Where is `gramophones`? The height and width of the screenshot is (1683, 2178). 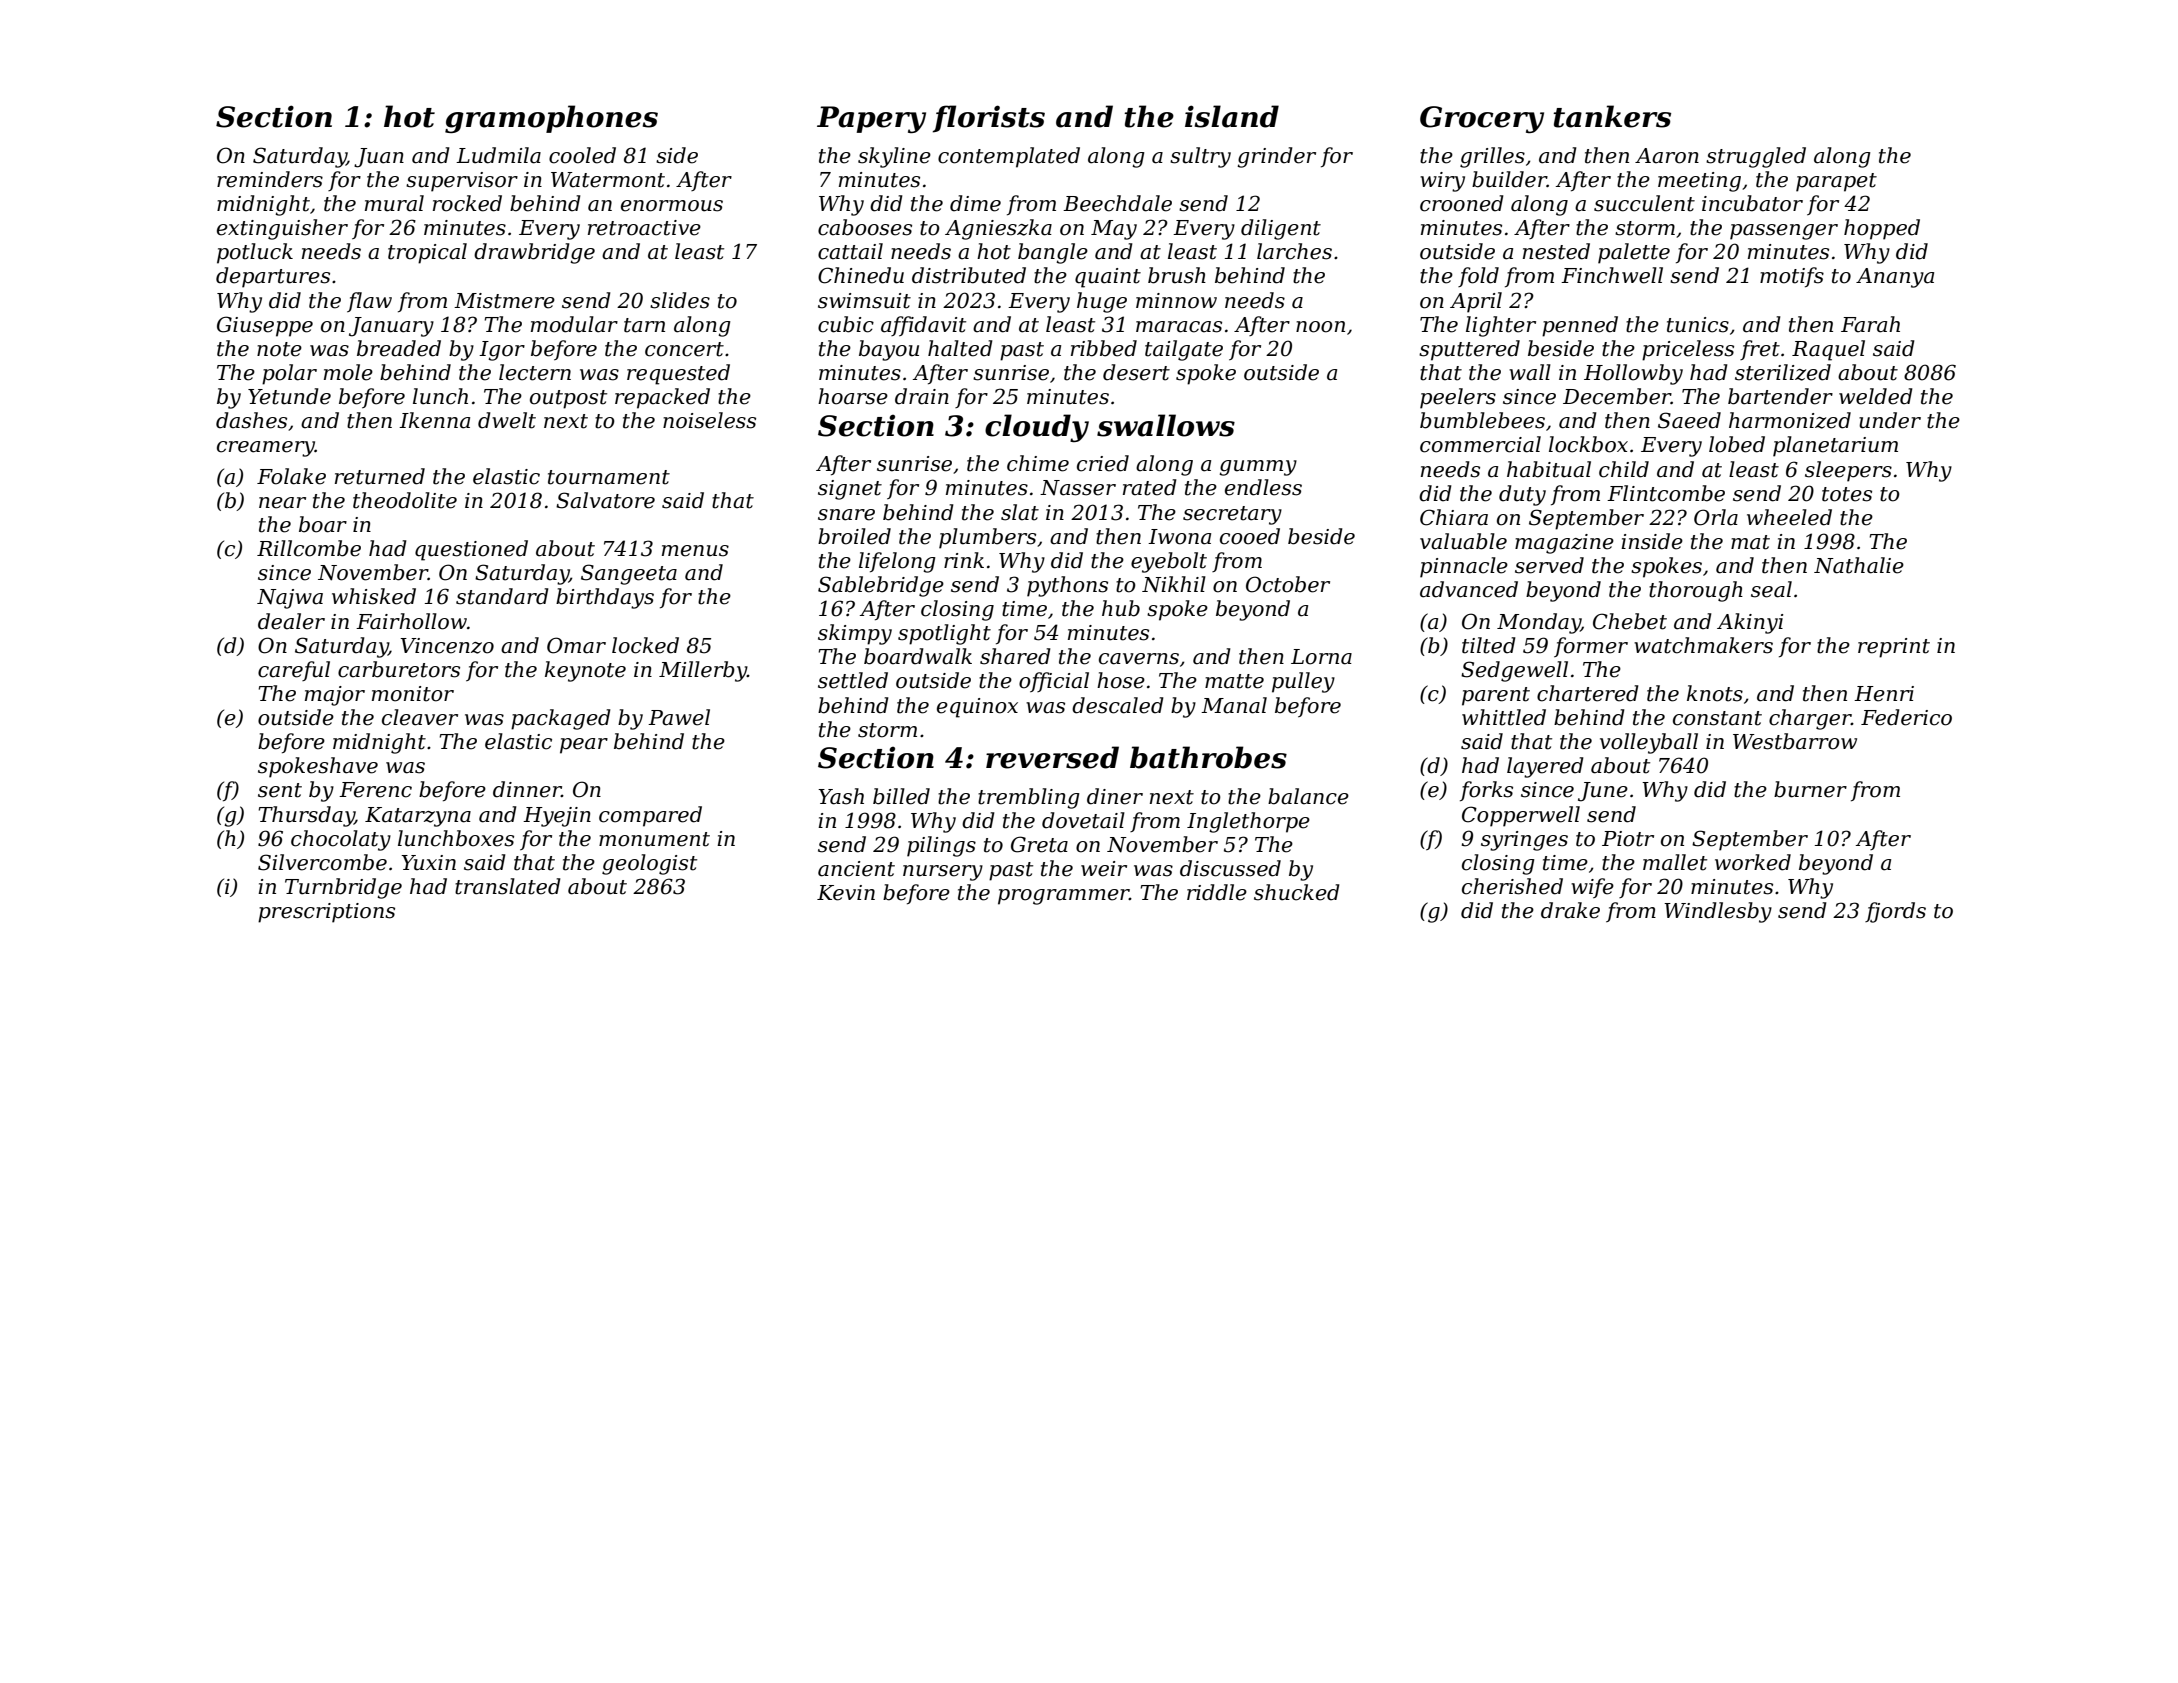
gramophones is located at coordinates (551, 119).
